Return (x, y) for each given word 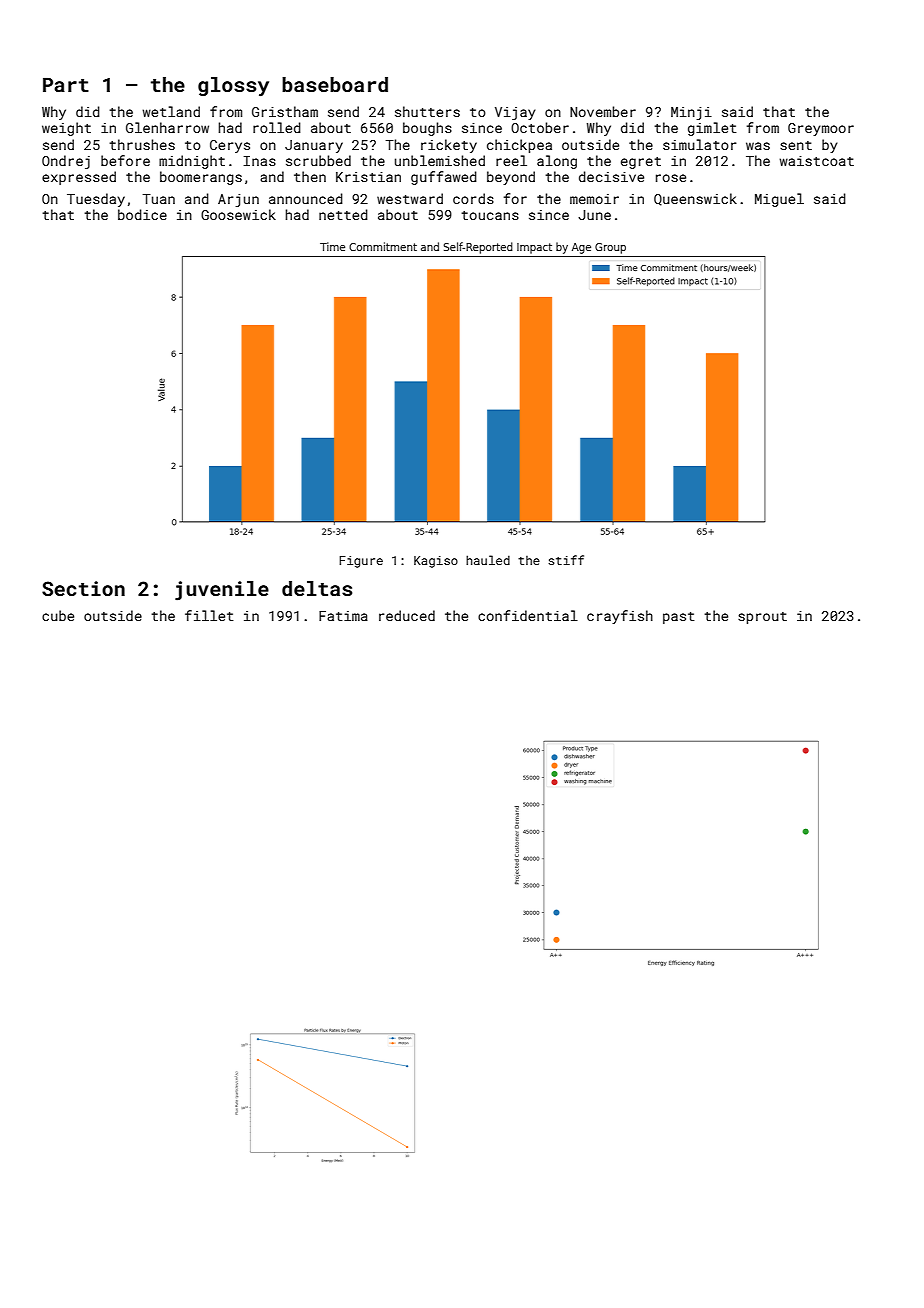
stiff (566, 560)
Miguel (779, 200)
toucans (490, 215)
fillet (209, 615)
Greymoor (821, 129)
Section (83, 588)
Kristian (368, 177)
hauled (488, 560)
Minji (691, 113)
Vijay (515, 113)
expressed (79, 178)
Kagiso (436, 562)
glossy (233, 87)
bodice (142, 214)
